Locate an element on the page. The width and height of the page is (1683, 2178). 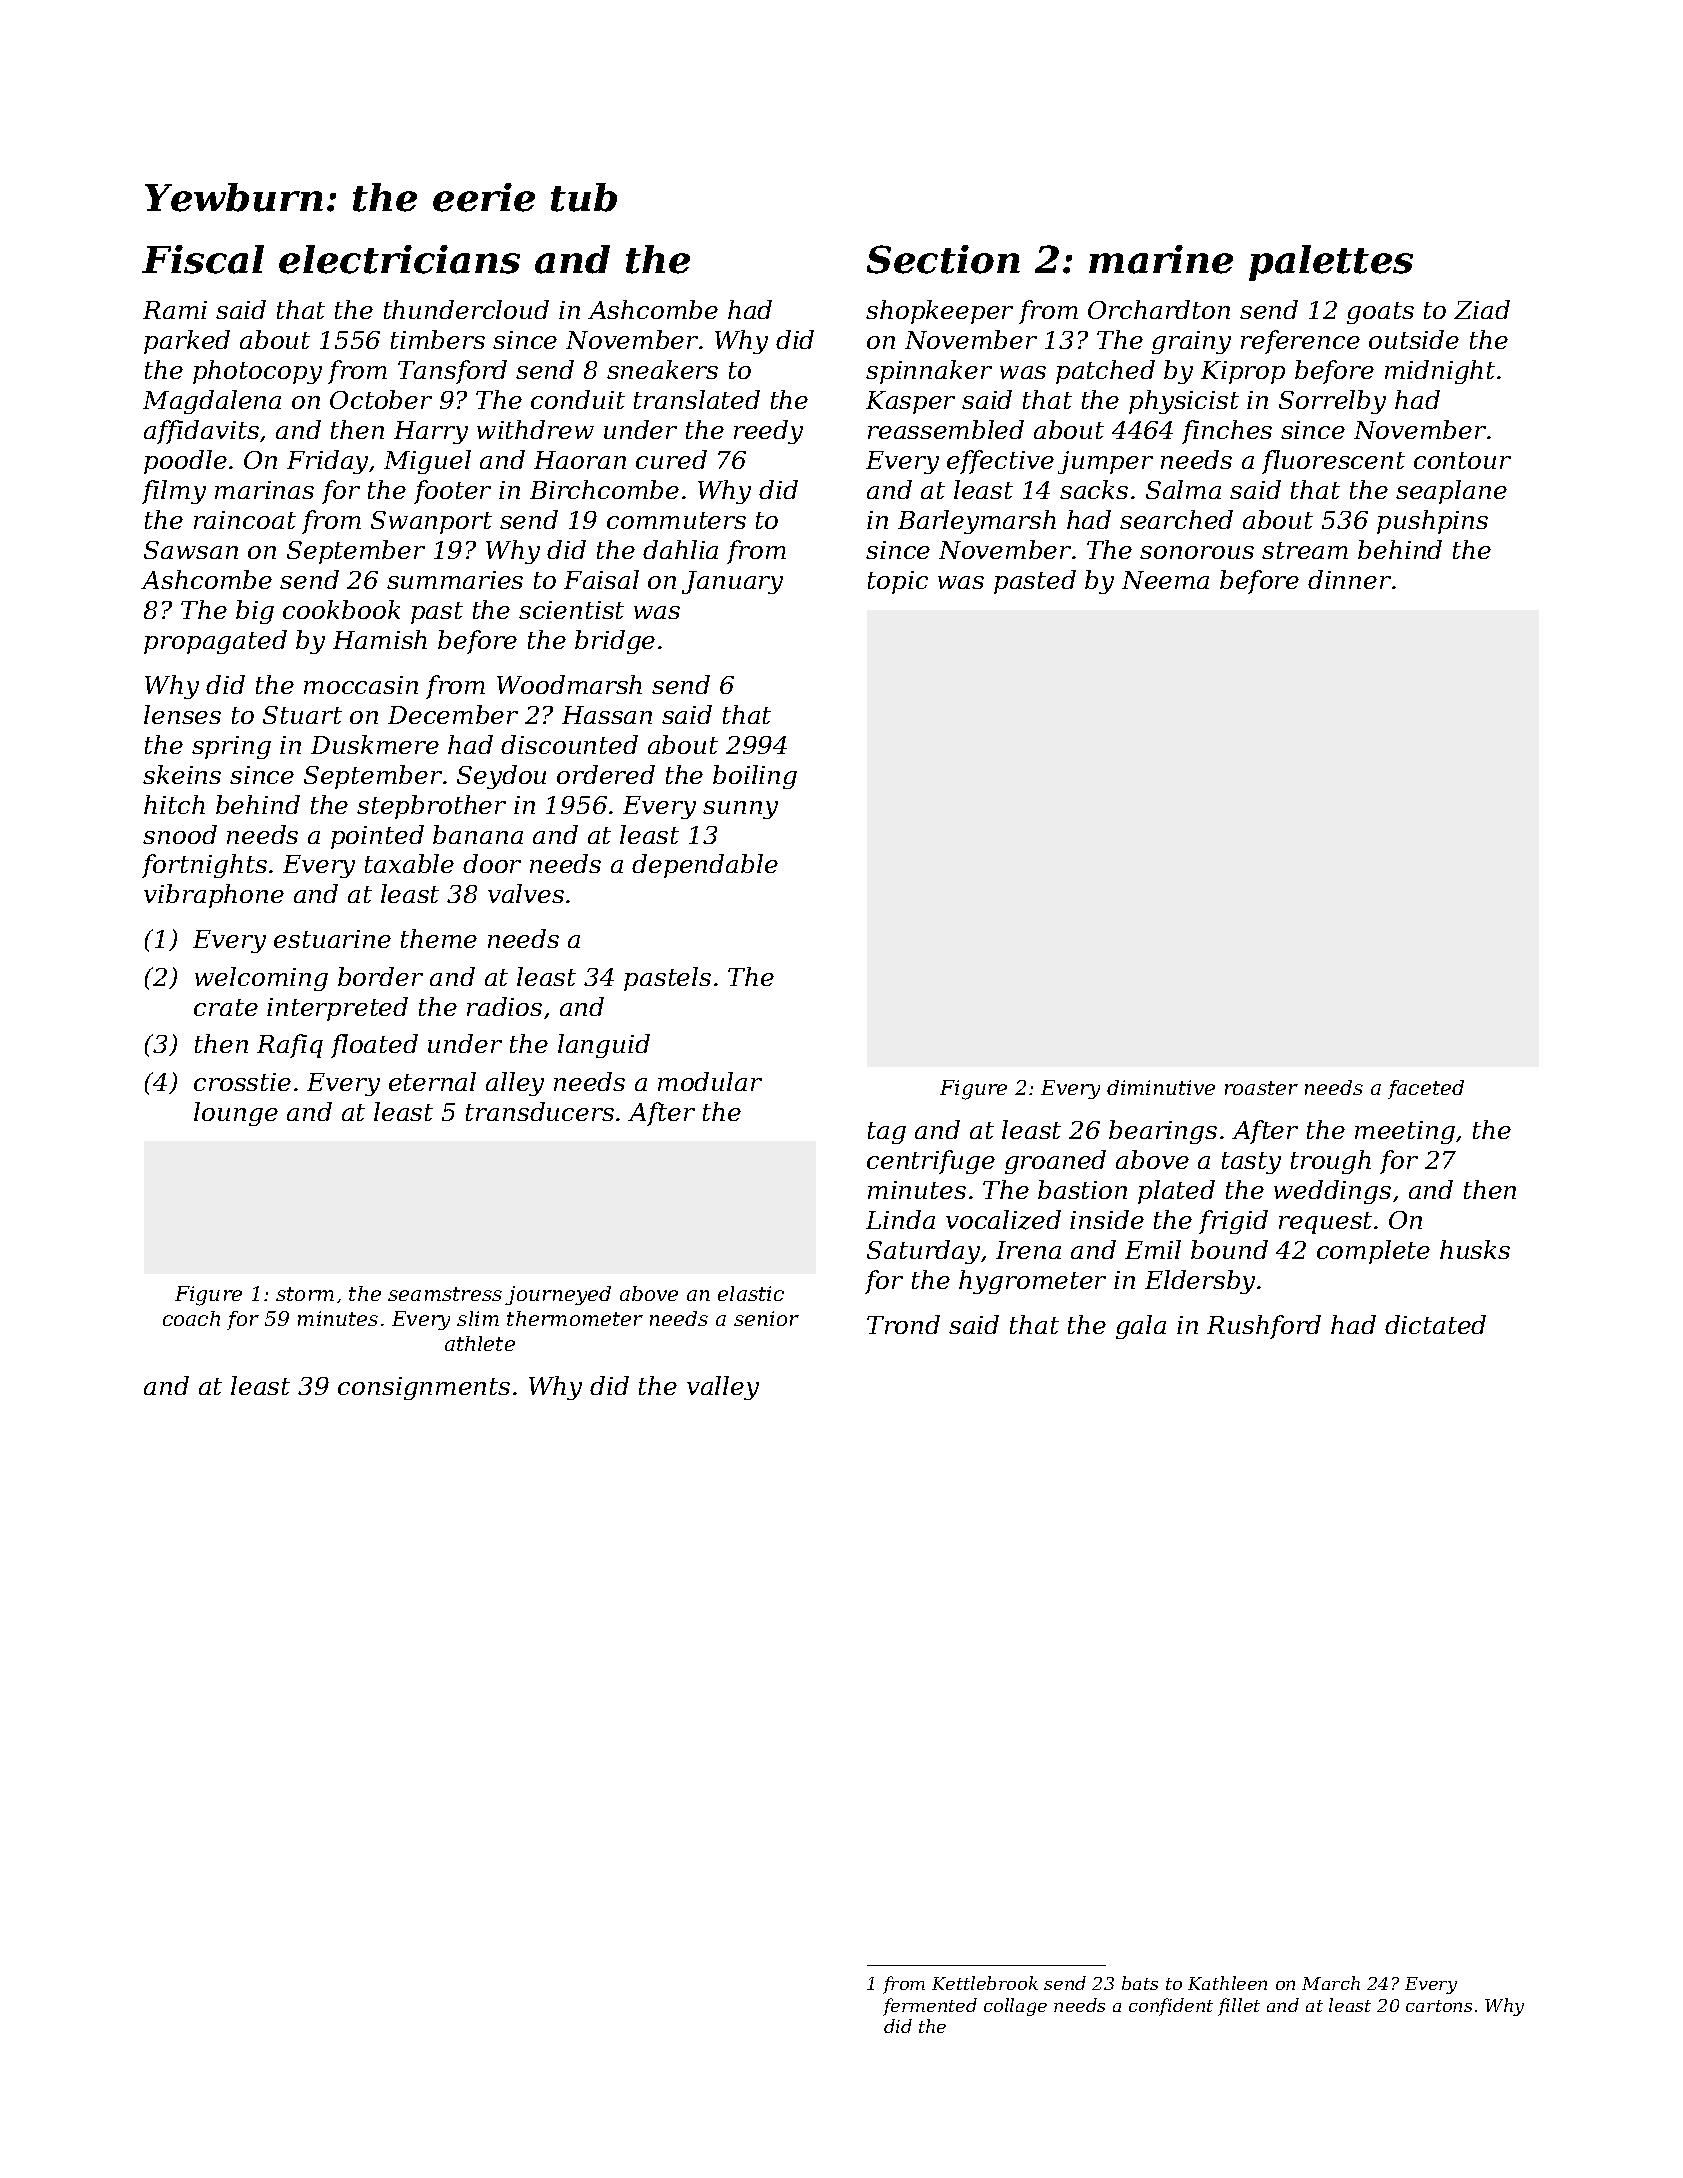
electricians is located at coordinates (399, 259).
